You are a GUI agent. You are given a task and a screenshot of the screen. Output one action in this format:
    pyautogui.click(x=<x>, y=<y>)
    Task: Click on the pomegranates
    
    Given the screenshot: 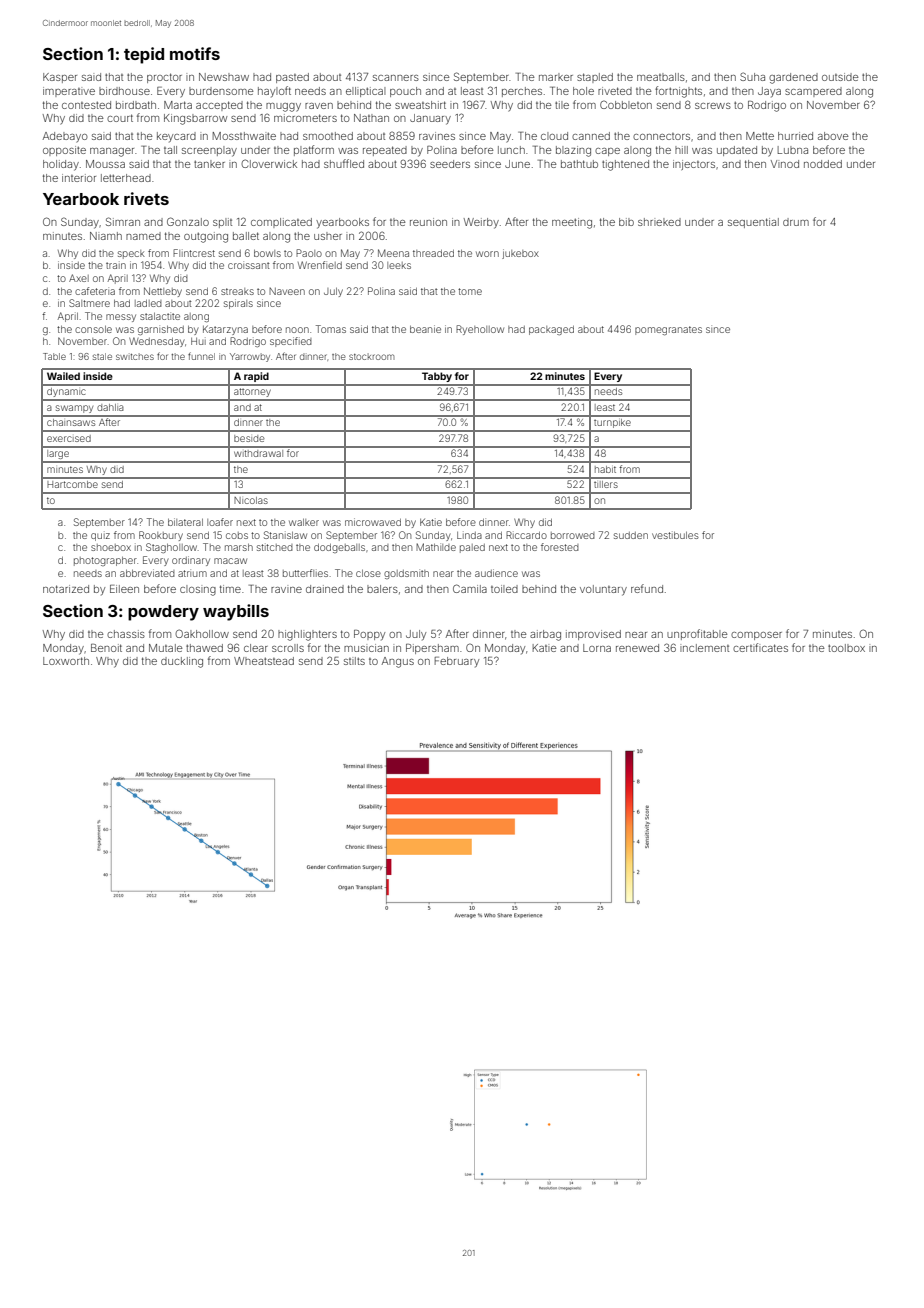 What is the action you would take?
    pyautogui.click(x=668, y=330)
